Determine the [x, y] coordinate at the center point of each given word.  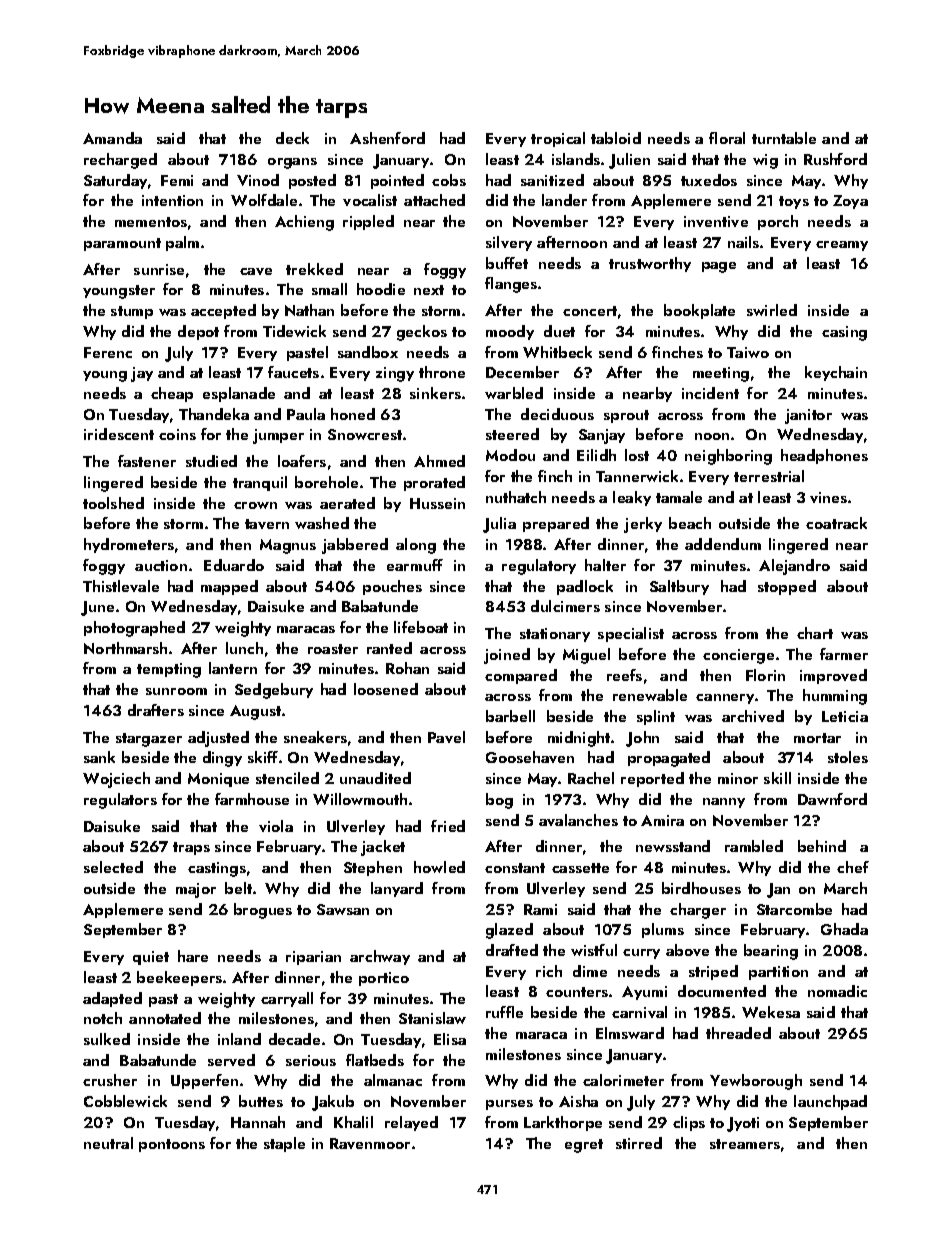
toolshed [113, 503]
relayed [411, 1123]
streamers [745, 1144]
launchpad [830, 1102]
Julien [629, 161]
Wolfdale [264, 200]
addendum [723, 544]
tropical [558, 139]
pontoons [172, 1145]
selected [113, 867]
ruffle [504, 1012]
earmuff [415, 565]
